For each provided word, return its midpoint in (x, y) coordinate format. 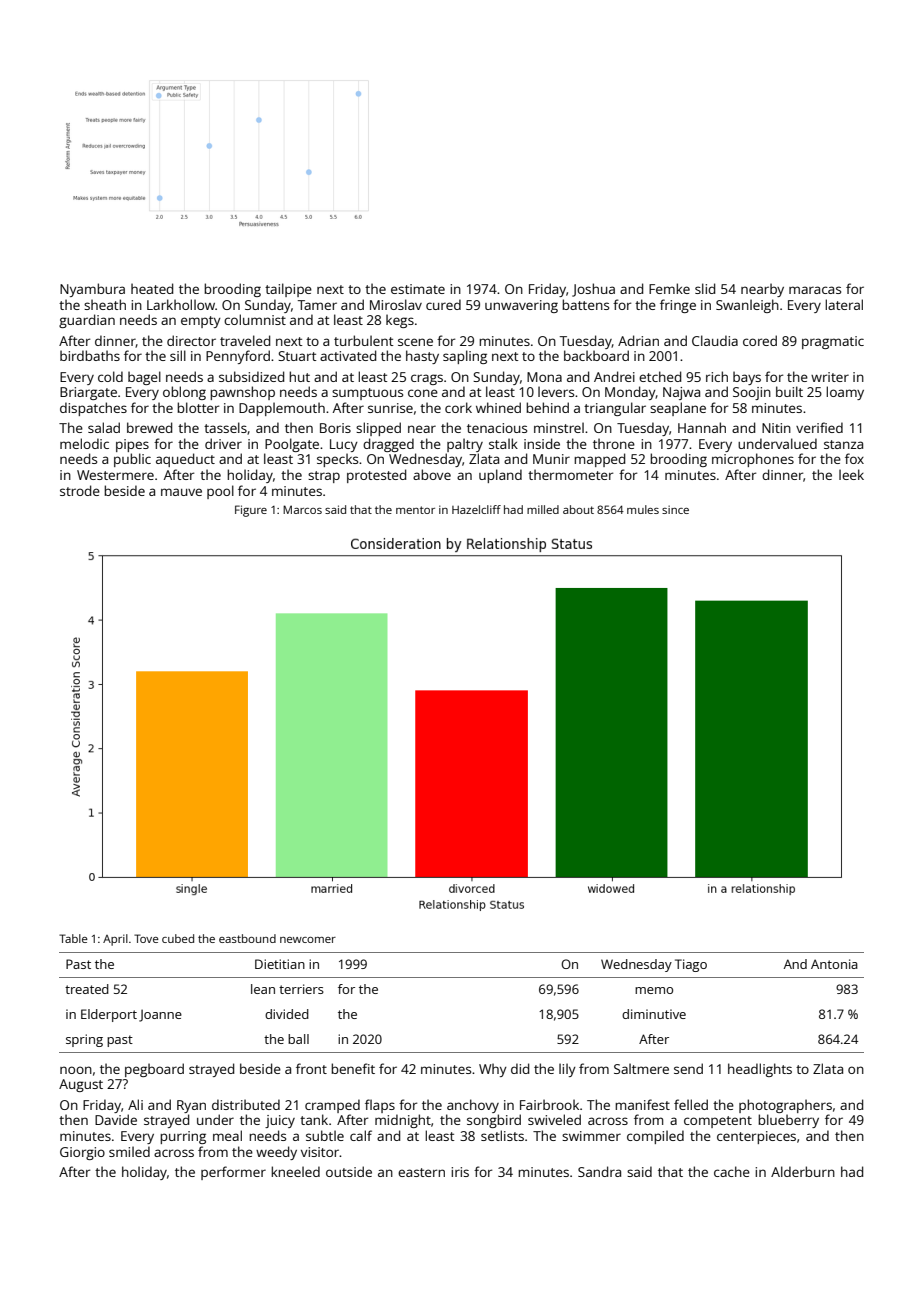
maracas (815, 290)
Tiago (691, 965)
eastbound (247, 938)
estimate (418, 289)
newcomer (308, 940)
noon (76, 1070)
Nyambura (92, 290)
